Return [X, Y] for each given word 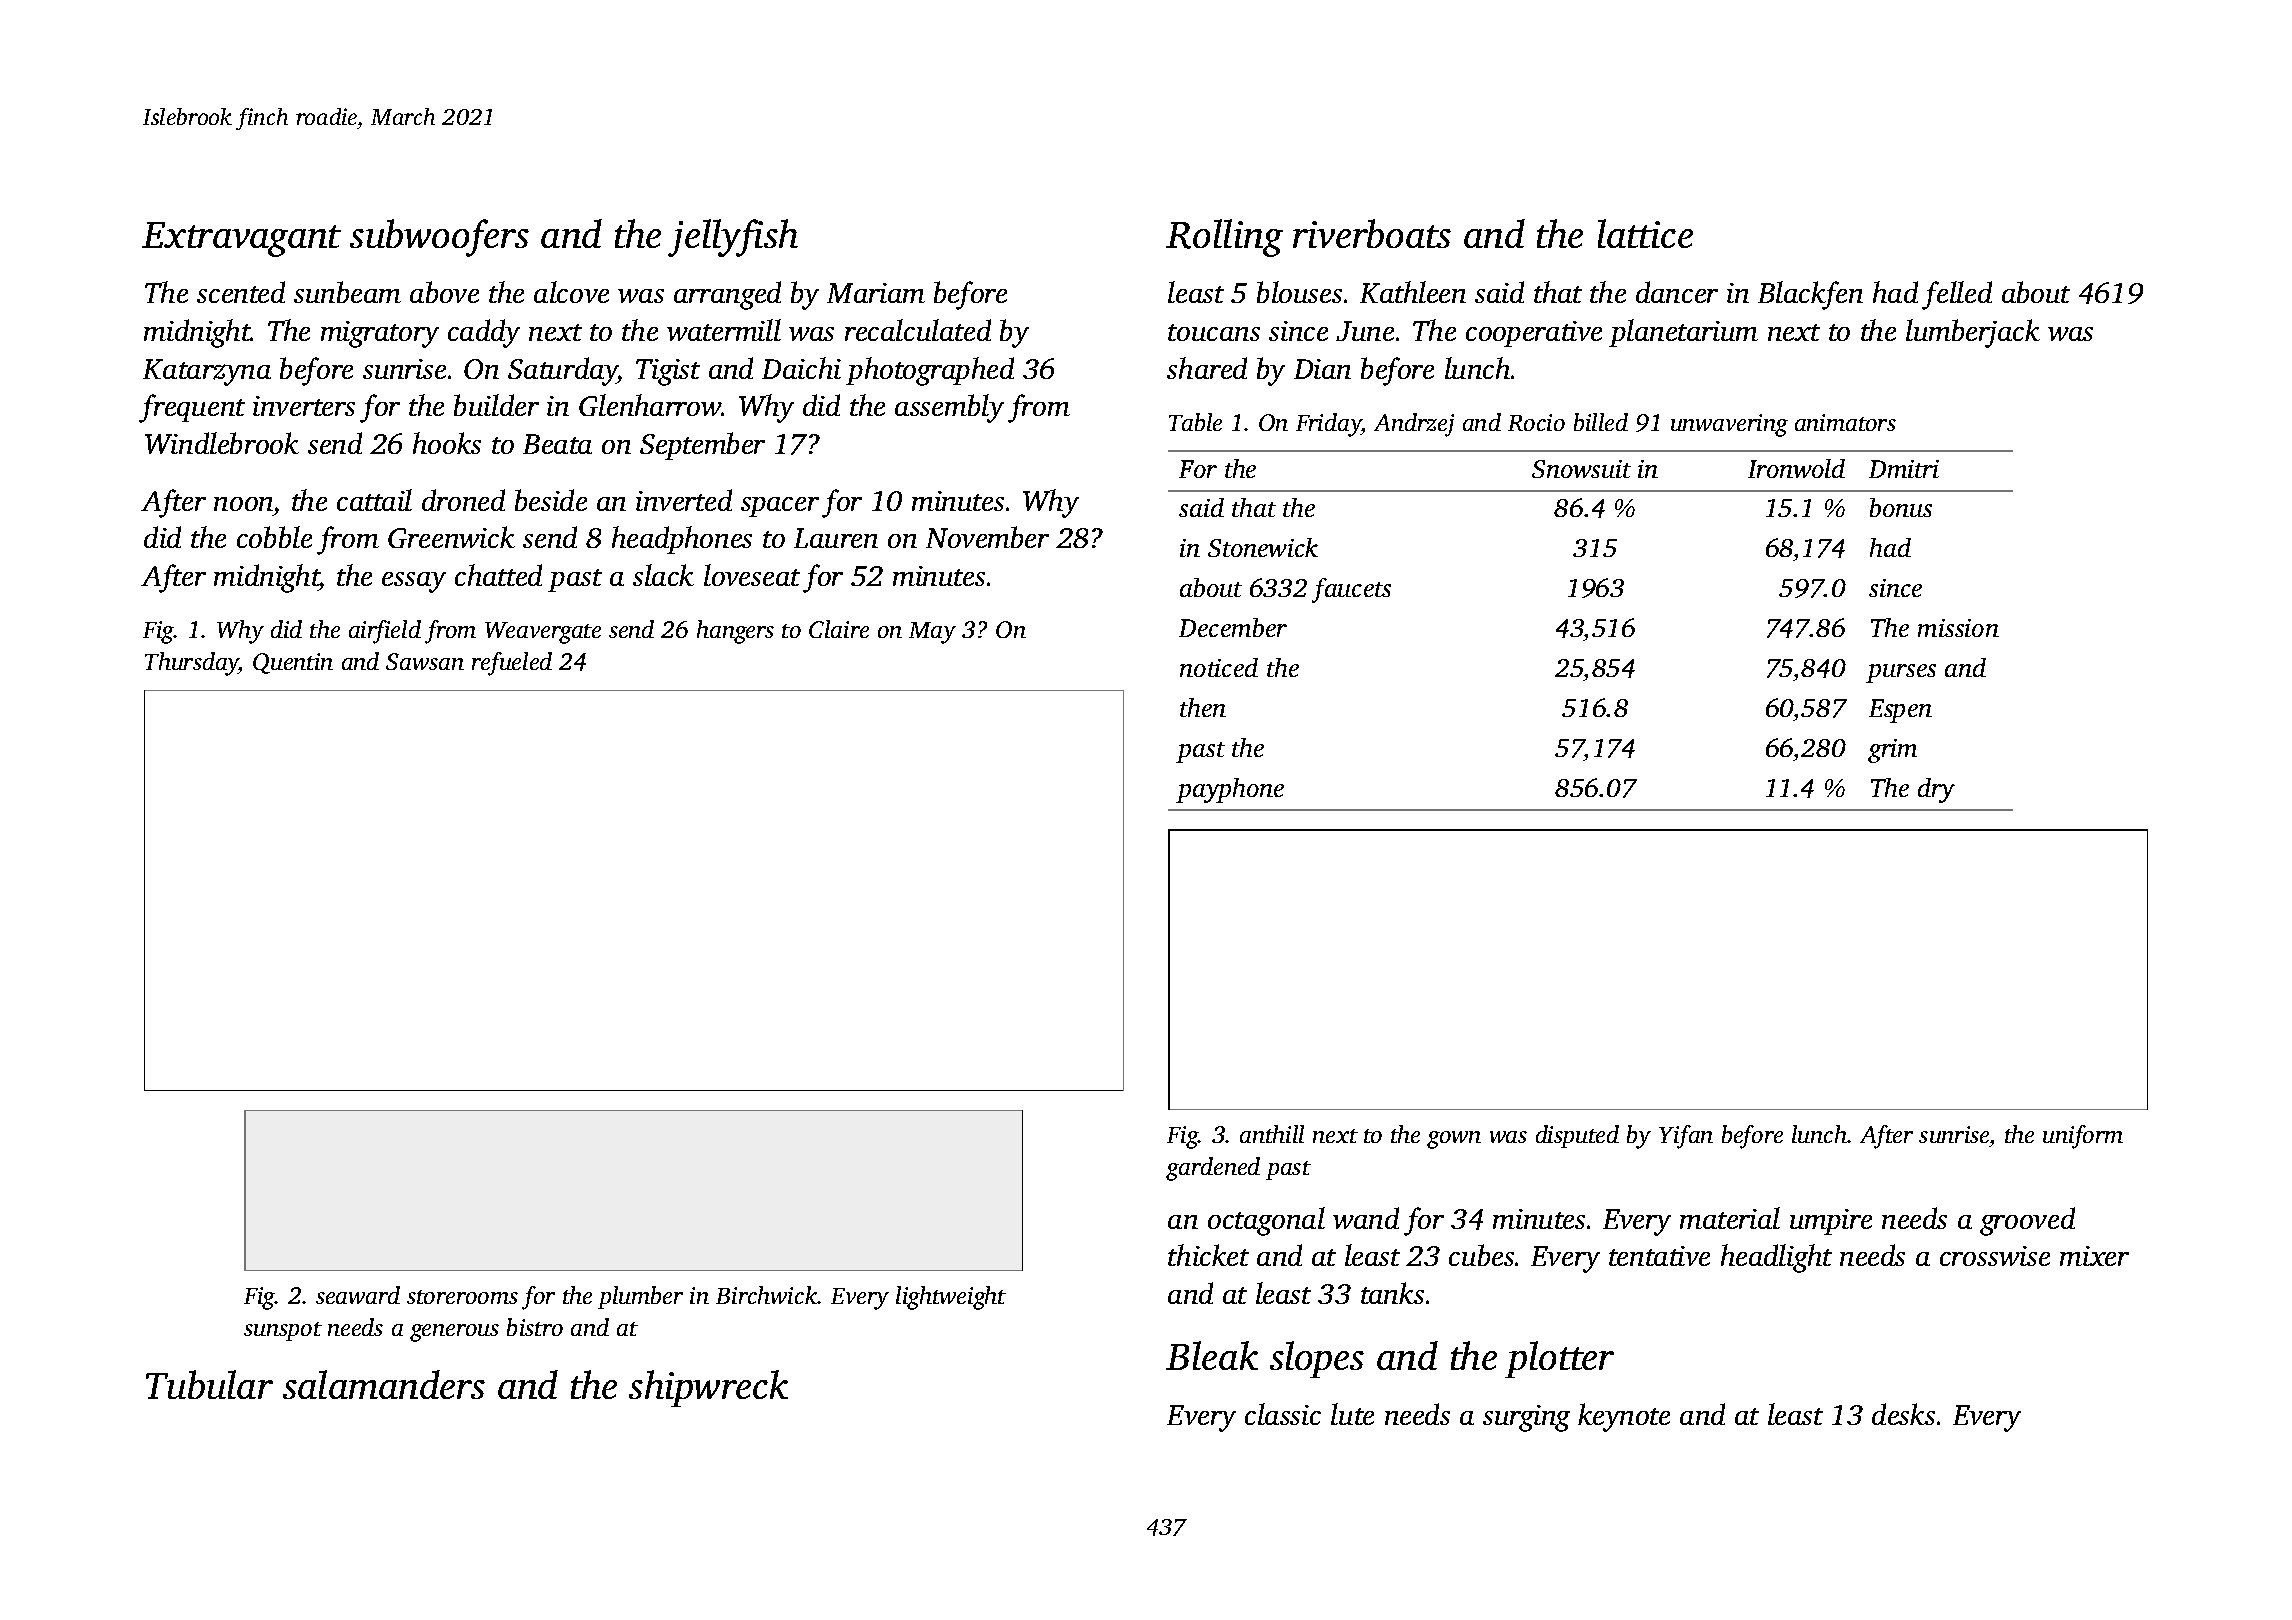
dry [1936, 790]
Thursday [192, 664]
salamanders [384, 1384]
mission [1958, 628]
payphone [1230, 790]
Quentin [293, 663]
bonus [1901, 507]
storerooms [462, 1297]
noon [243, 504]
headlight [1776, 1258]
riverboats [1372, 233]
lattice [1645, 233]
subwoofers [439, 238]
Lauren [836, 538]
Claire [839, 629]
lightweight [951, 1298]
